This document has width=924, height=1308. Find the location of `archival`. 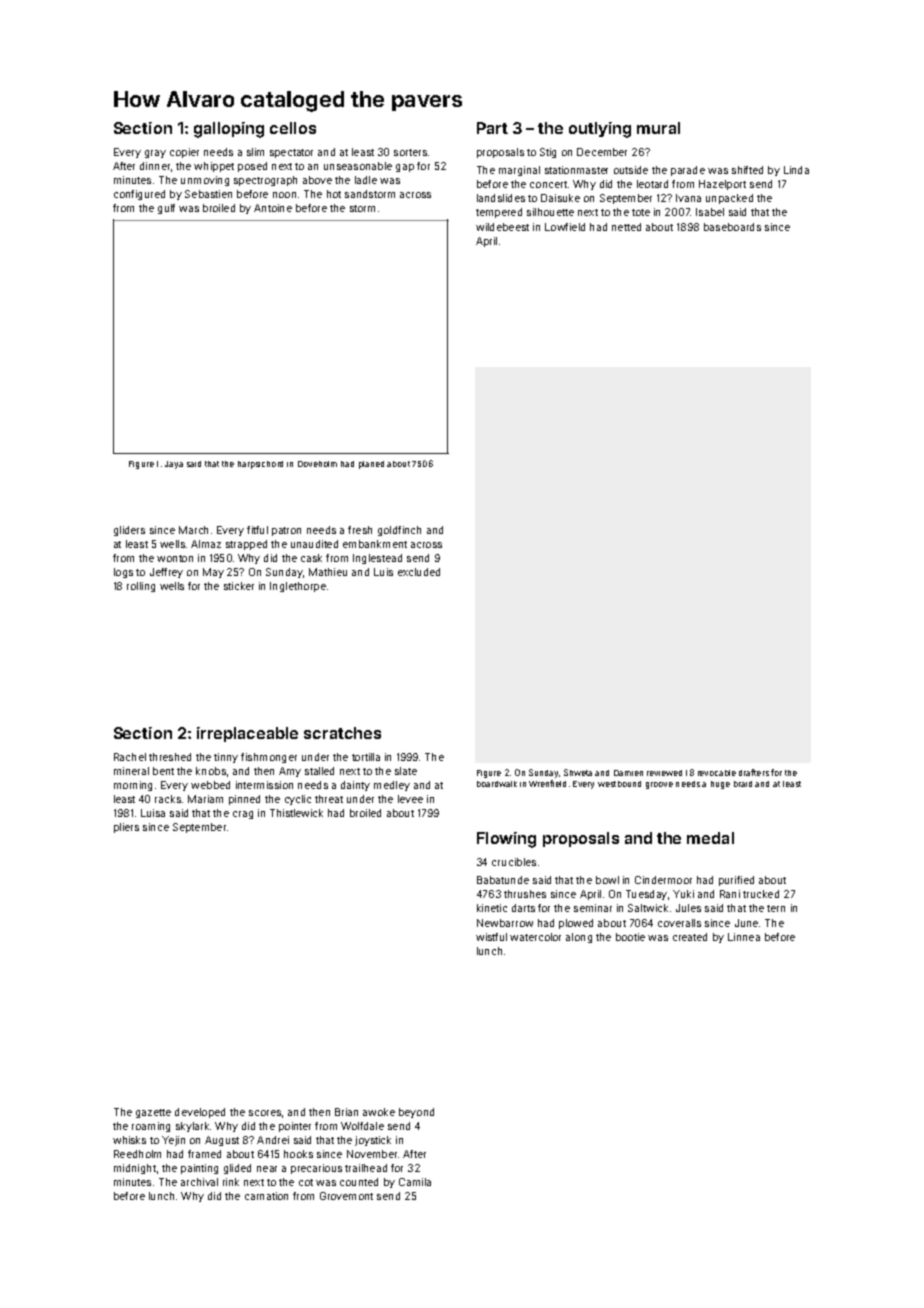

archival is located at coordinates (199, 1182).
